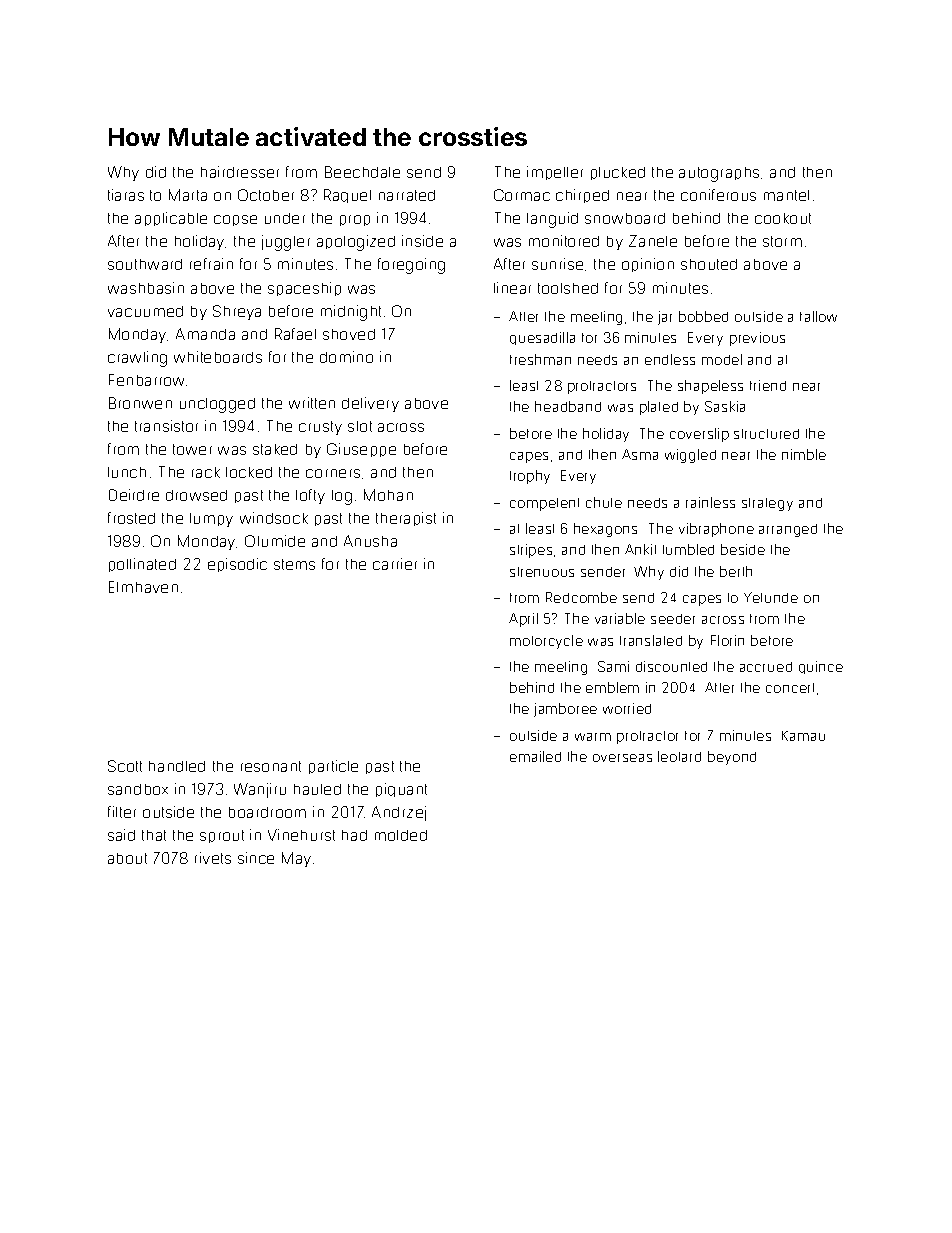  What do you see at coordinates (716, 530) in the screenshot?
I see `vibraphone` at bounding box center [716, 530].
